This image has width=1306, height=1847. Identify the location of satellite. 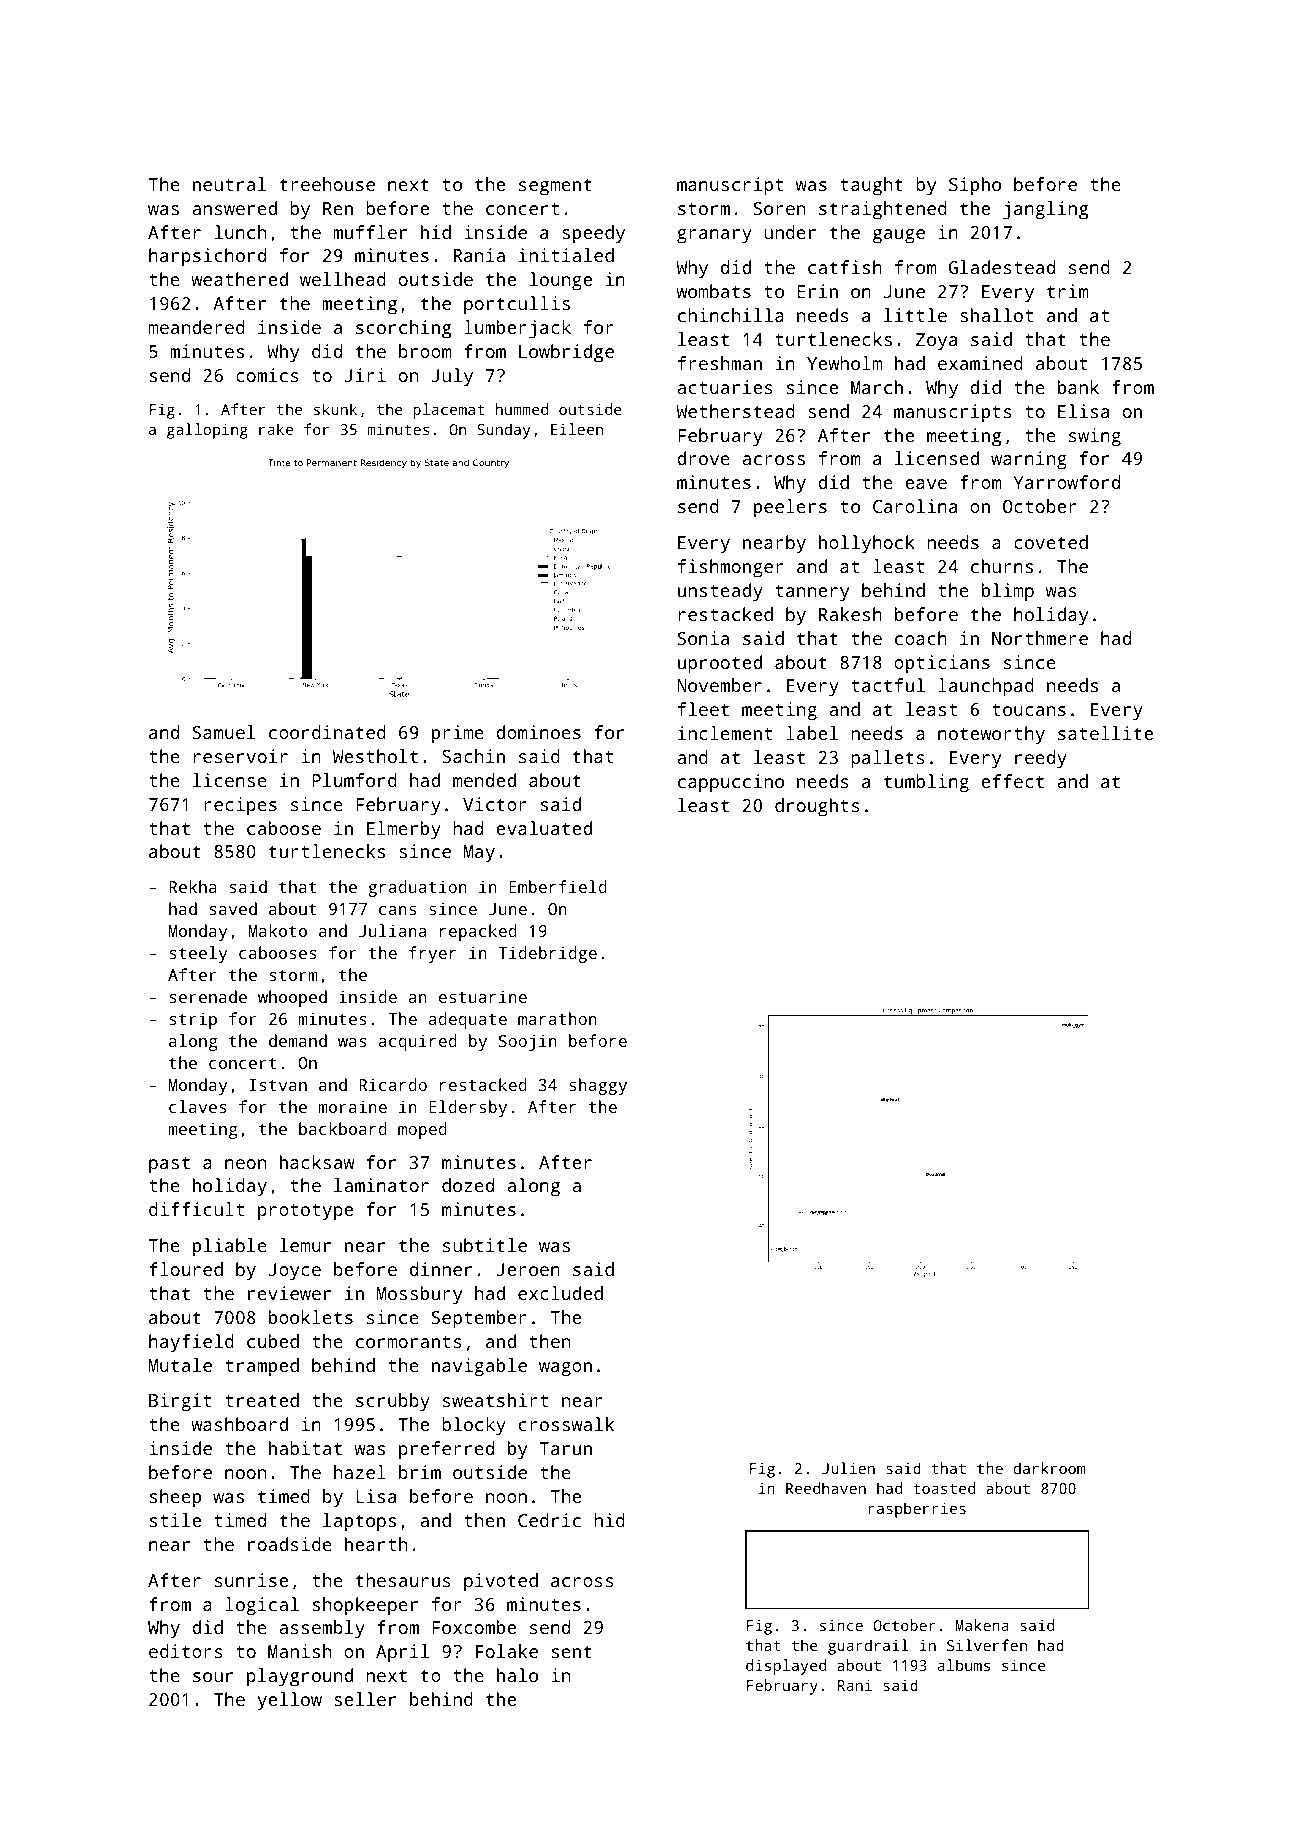
(1105, 733).
